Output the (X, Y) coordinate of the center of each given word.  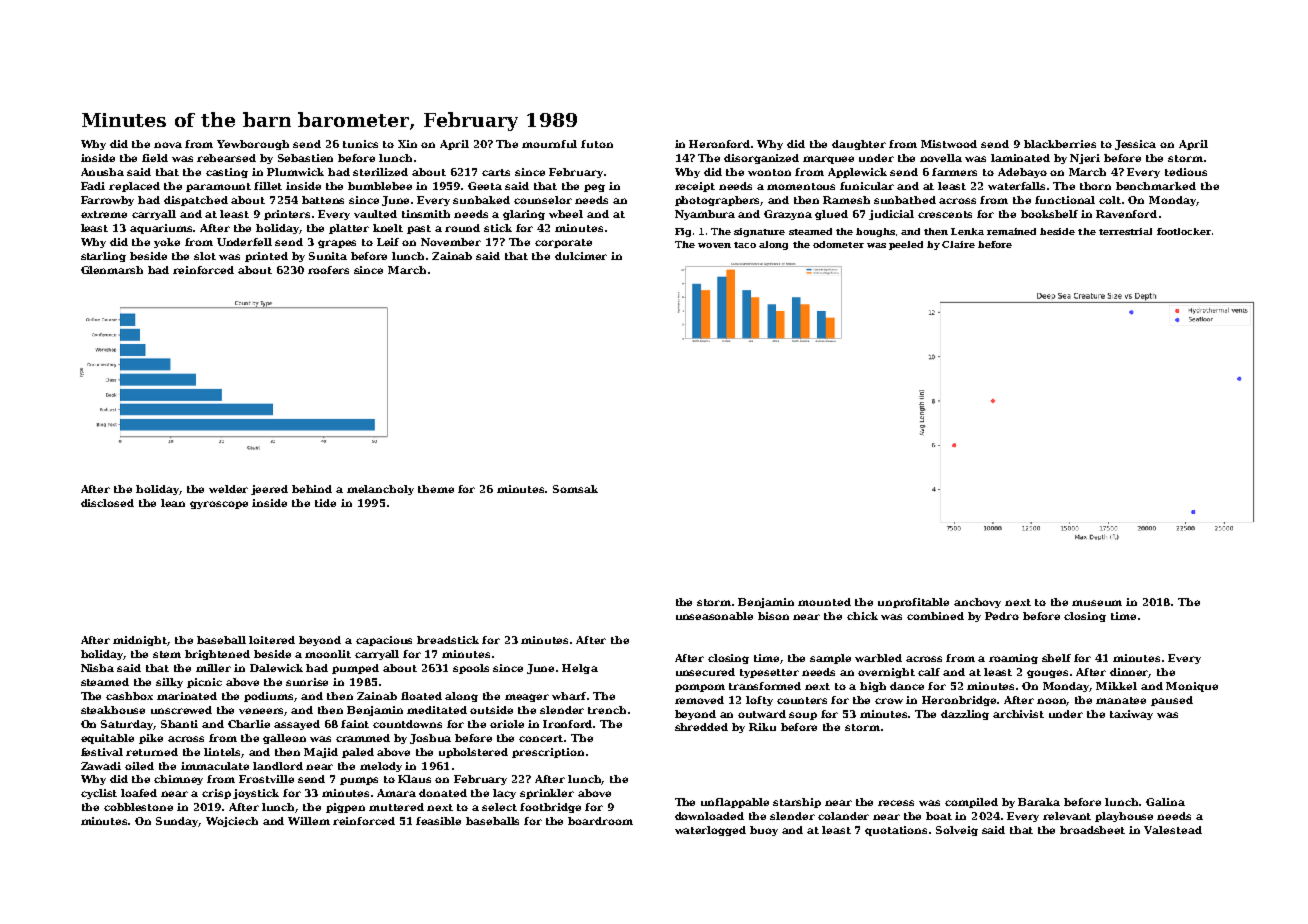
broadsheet (1092, 830)
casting (227, 173)
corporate (563, 243)
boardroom (600, 821)
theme (436, 489)
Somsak (575, 489)
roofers (328, 270)
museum (1097, 603)
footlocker (1184, 231)
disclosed (107, 503)
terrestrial (1125, 231)
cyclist (99, 794)
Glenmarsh (112, 270)
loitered (272, 640)
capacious (384, 641)
